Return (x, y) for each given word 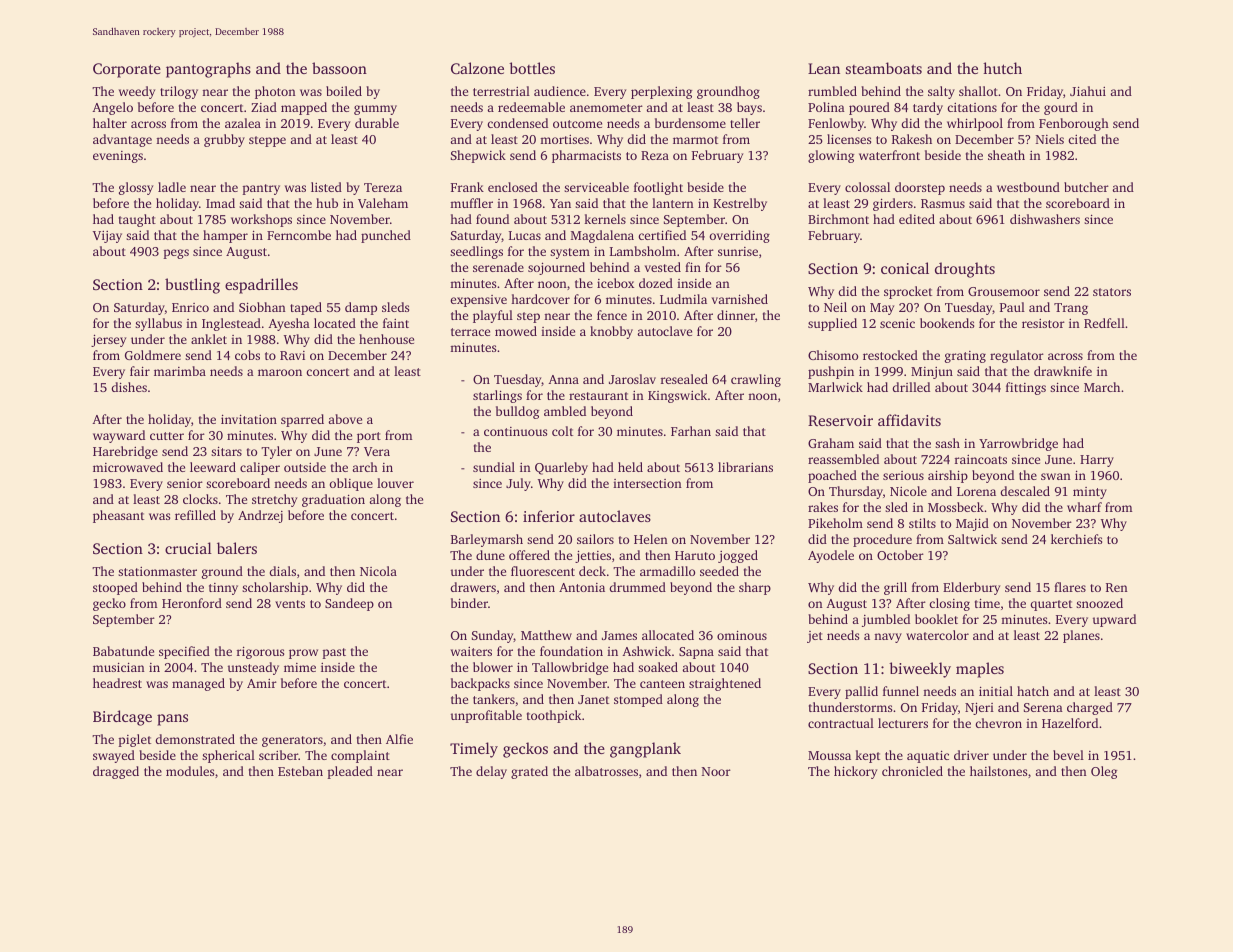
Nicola (378, 571)
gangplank (645, 750)
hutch (1002, 68)
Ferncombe (299, 235)
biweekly (920, 670)
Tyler (276, 452)
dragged (116, 772)
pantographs (208, 70)
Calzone (477, 68)
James (619, 635)
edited (917, 219)
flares (1070, 587)
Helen (651, 539)
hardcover (540, 299)
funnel (901, 691)
